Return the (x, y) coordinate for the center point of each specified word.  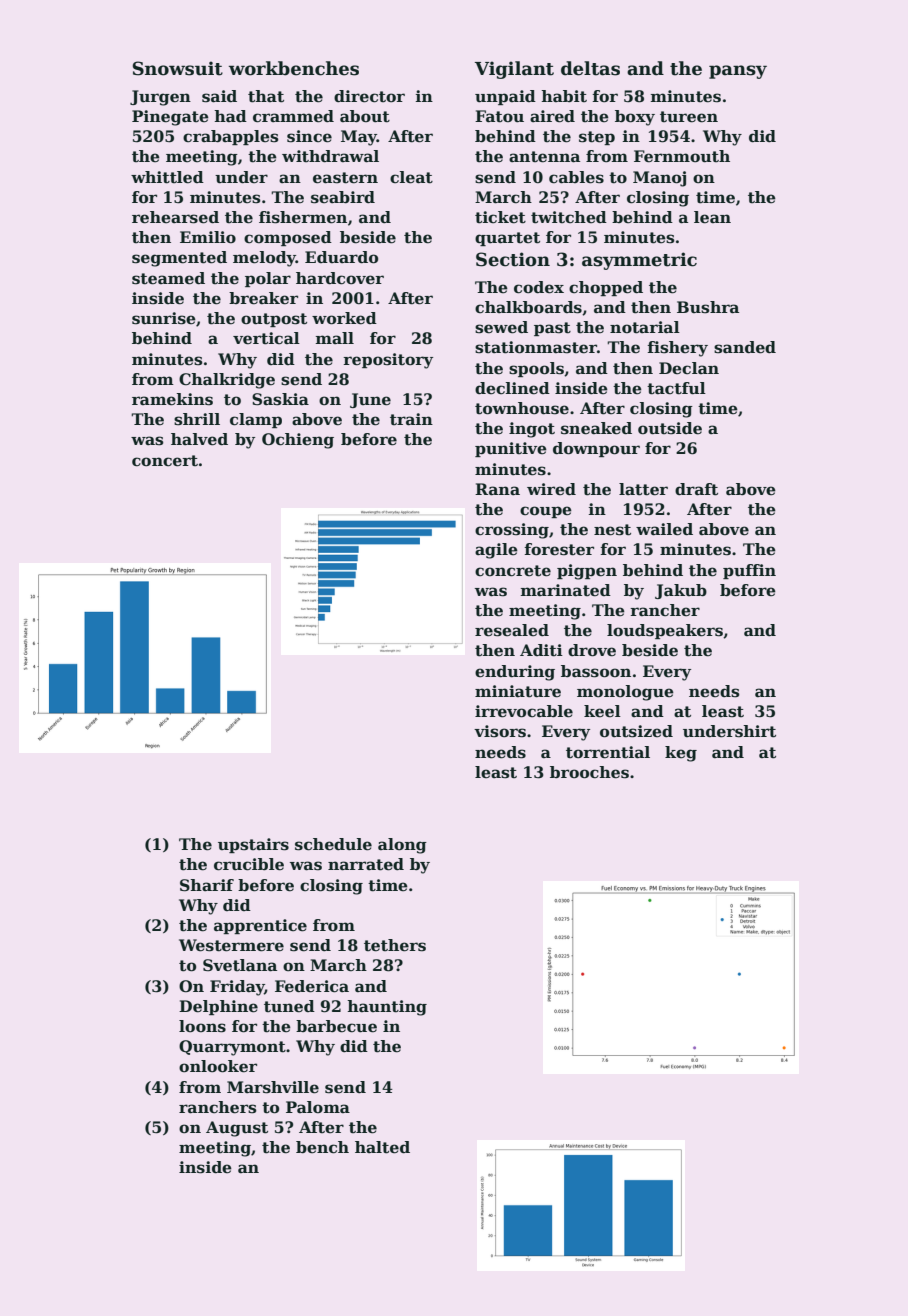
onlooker (218, 1066)
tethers (395, 945)
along (402, 846)
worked (344, 318)
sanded (745, 347)
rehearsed (175, 217)
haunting (387, 1008)
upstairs (253, 845)
